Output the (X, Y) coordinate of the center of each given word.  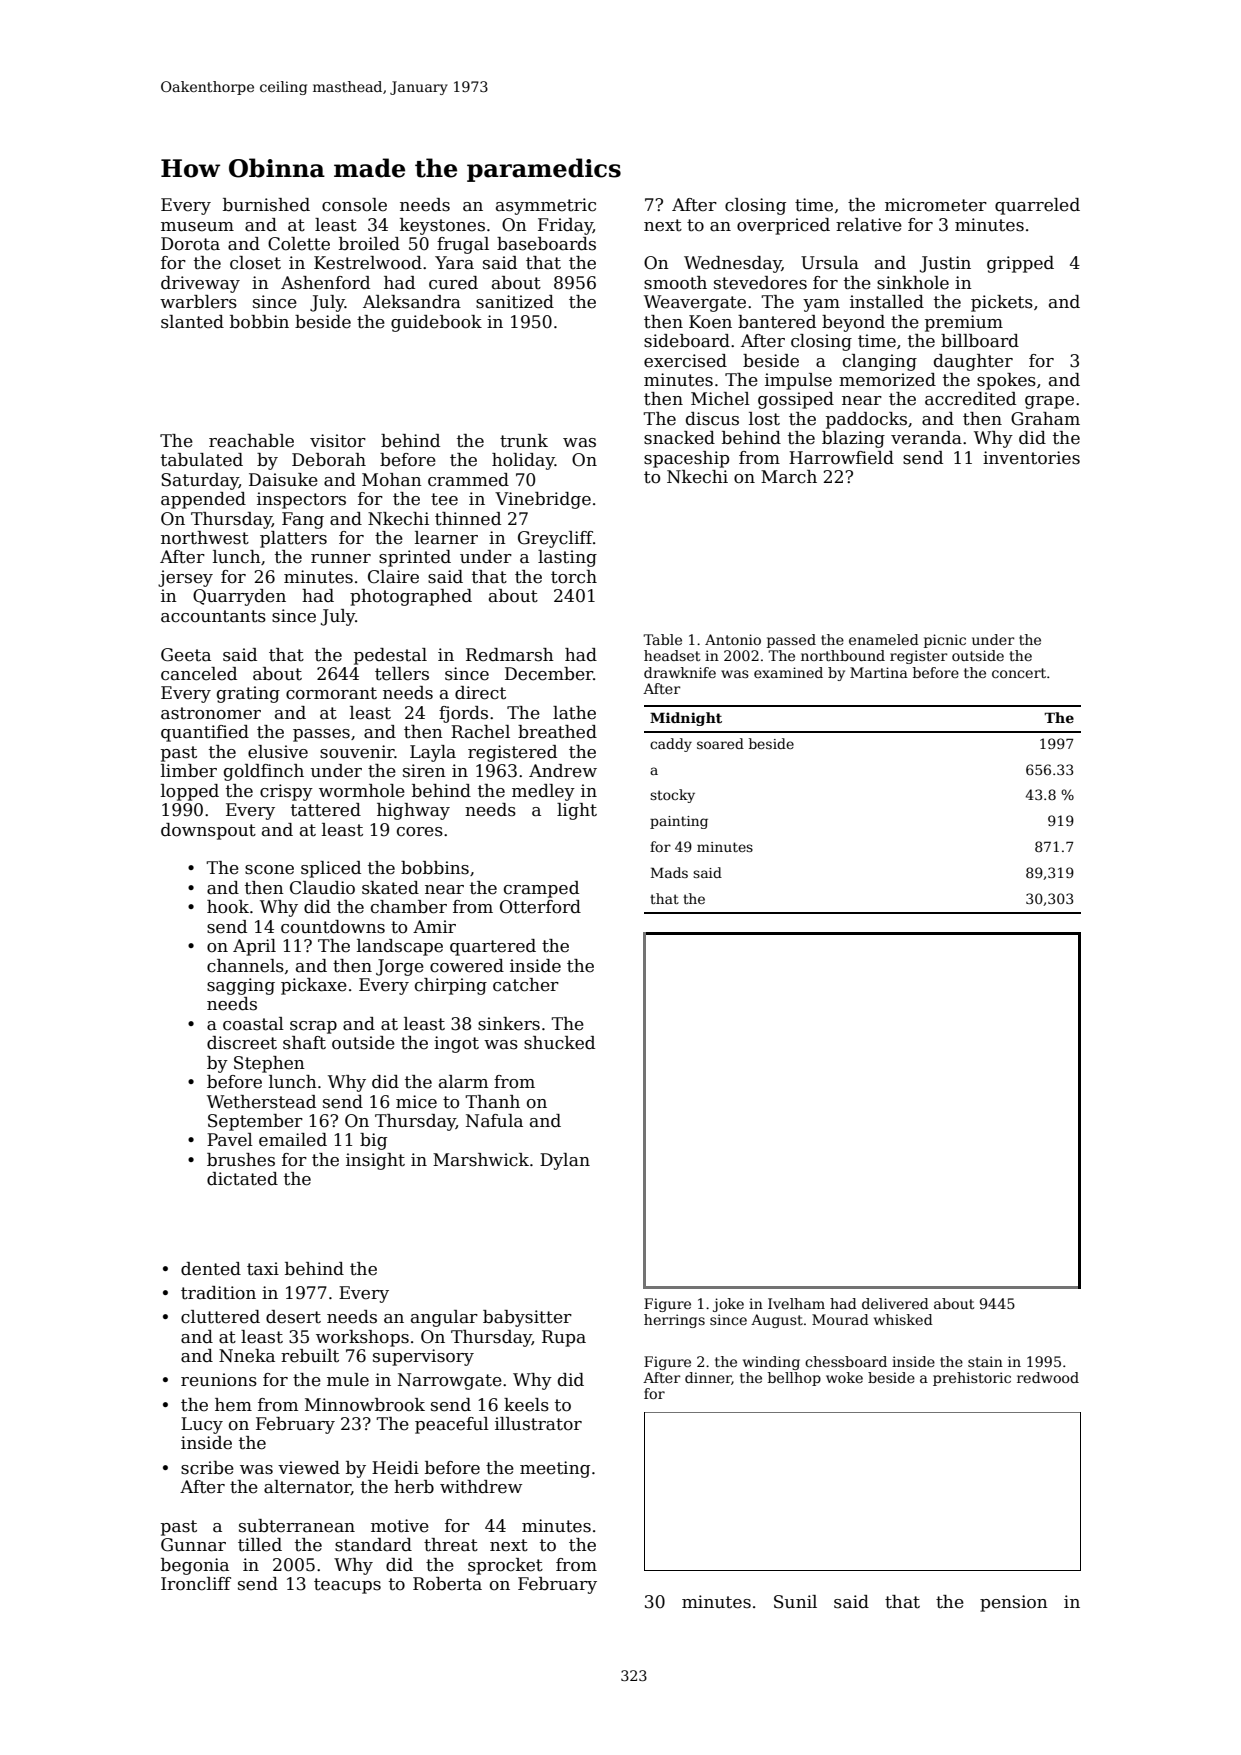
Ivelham (796, 1303)
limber (189, 771)
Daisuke (283, 480)
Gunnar (193, 1545)
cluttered (220, 1317)
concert (1019, 673)
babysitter (527, 1318)
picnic (945, 641)
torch (574, 577)
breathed (557, 732)
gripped (1020, 264)
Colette (299, 244)
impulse (798, 381)
